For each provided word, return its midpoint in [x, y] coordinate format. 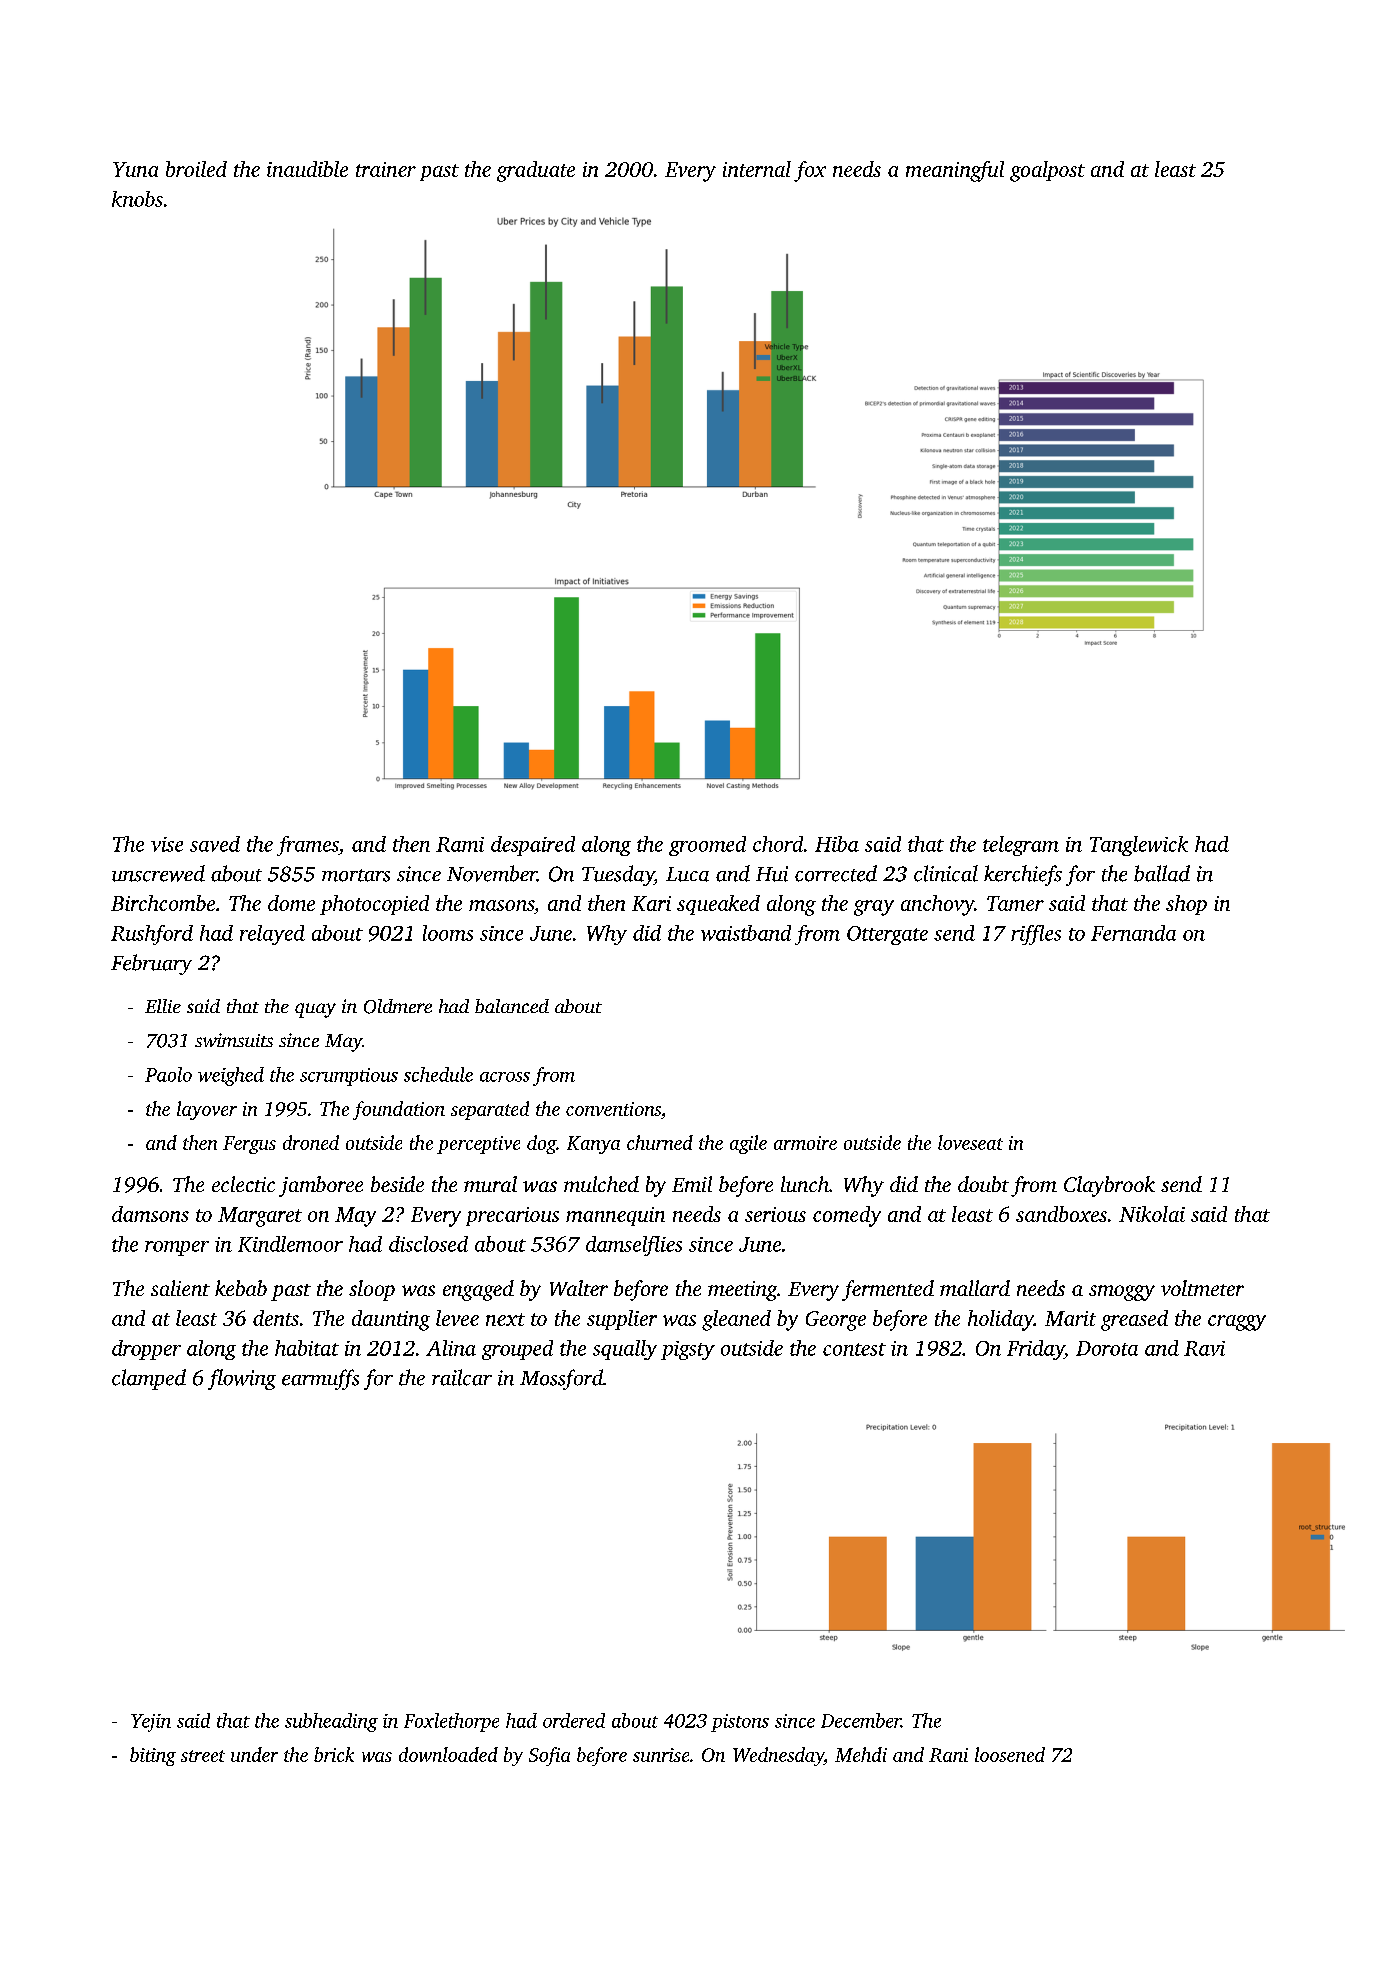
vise [167, 844]
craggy [1237, 1323]
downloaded [448, 1754]
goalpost [1047, 171]
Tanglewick [1139, 846]
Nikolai [1152, 1214]
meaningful [955, 171]
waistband [746, 933]
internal [757, 169]
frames [308, 846]
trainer [386, 169]
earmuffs [320, 1379]
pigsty [688, 1350]
